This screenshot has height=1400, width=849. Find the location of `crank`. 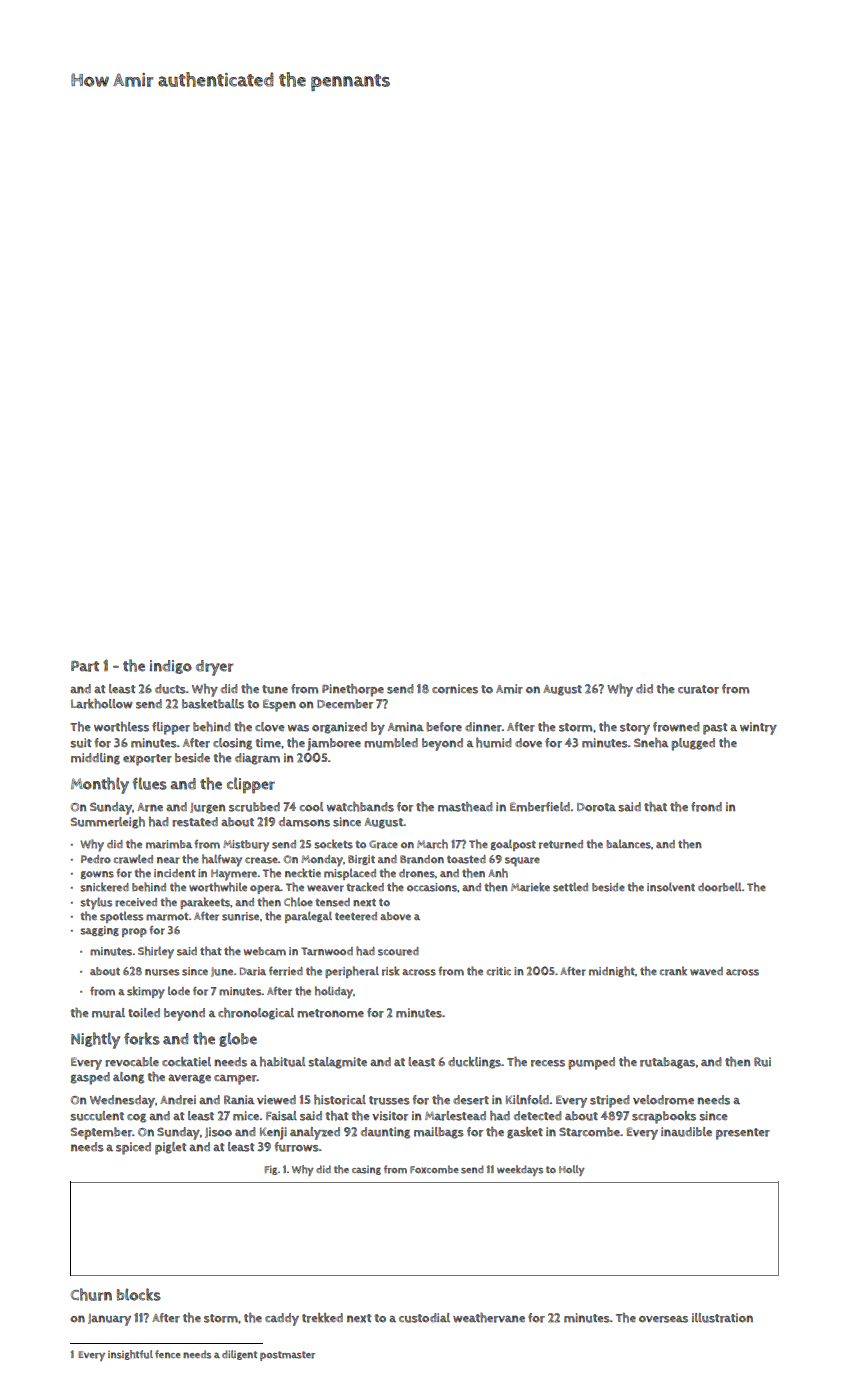

crank is located at coordinates (673, 971).
